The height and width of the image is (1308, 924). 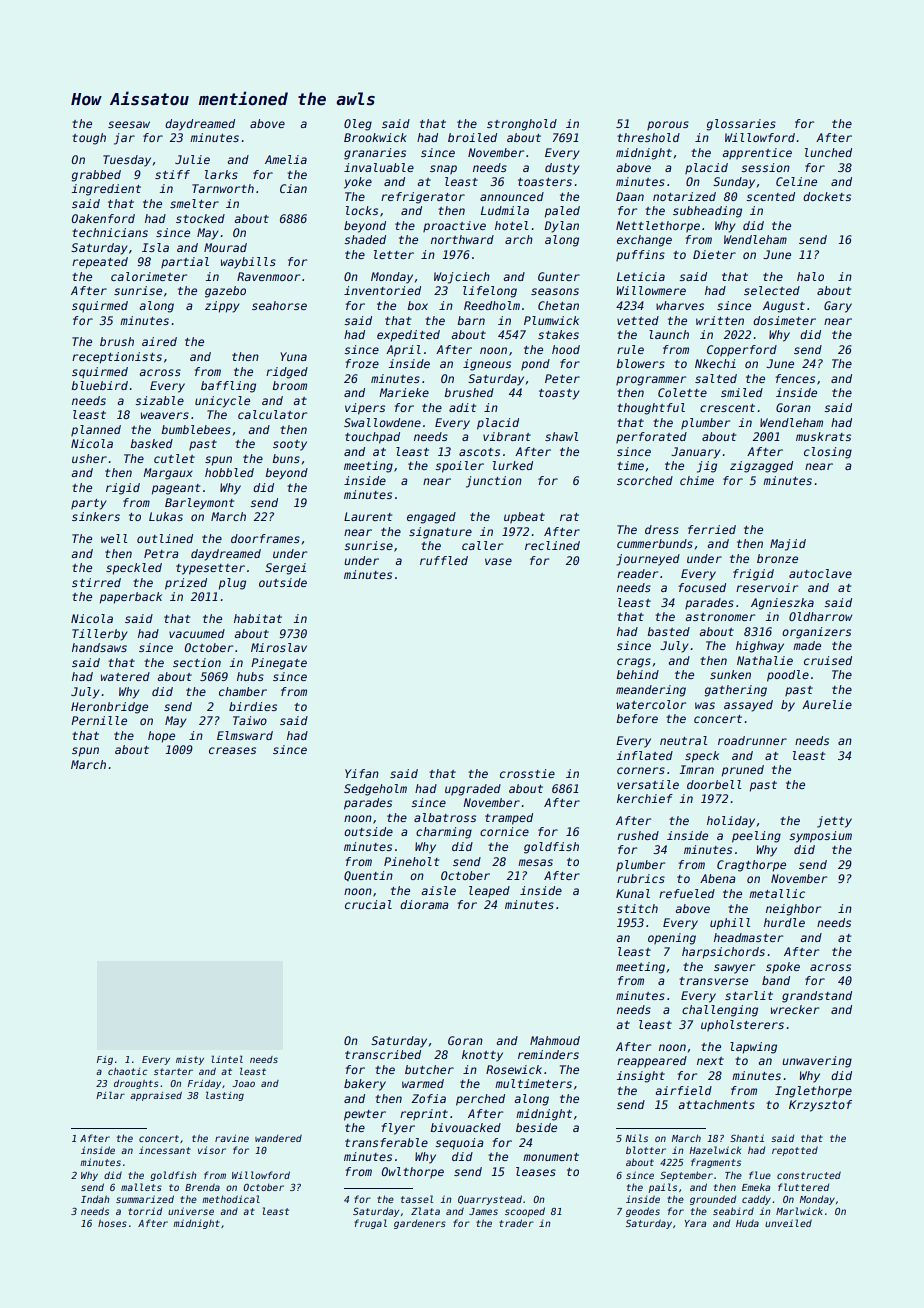 What do you see at coordinates (684, 196) in the image?
I see `notarized` at bounding box center [684, 196].
